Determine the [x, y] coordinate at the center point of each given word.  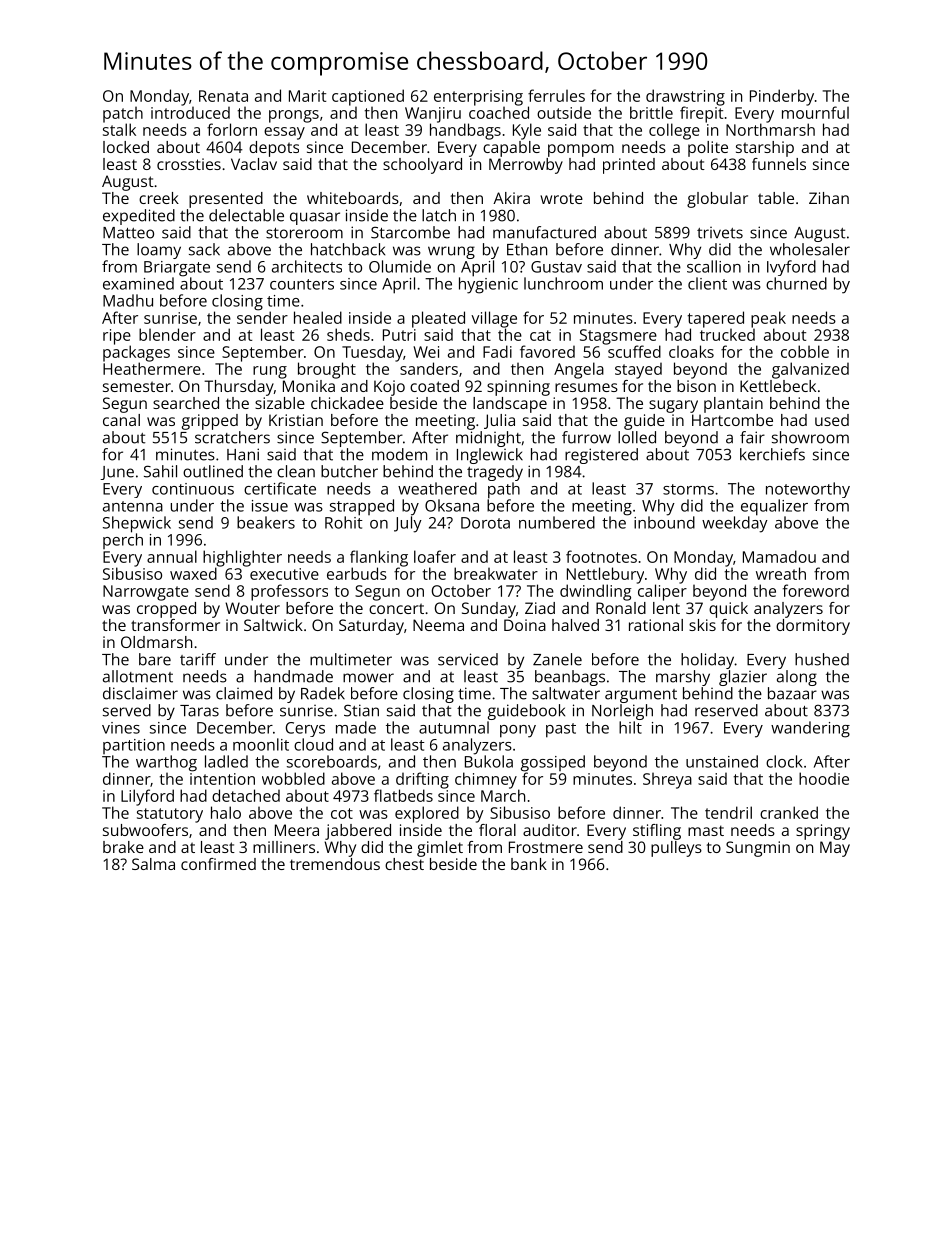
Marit [307, 96]
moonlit [261, 744]
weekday [735, 524]
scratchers [232, 437]
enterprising [478, 98]
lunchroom [563, 283]
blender [167, 334]
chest [404, 864]
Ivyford [791, 268]
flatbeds [403, 795]
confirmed [218, 864]
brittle [651, 112]
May [835, 849]
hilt [630, 727]
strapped [362, 507]
